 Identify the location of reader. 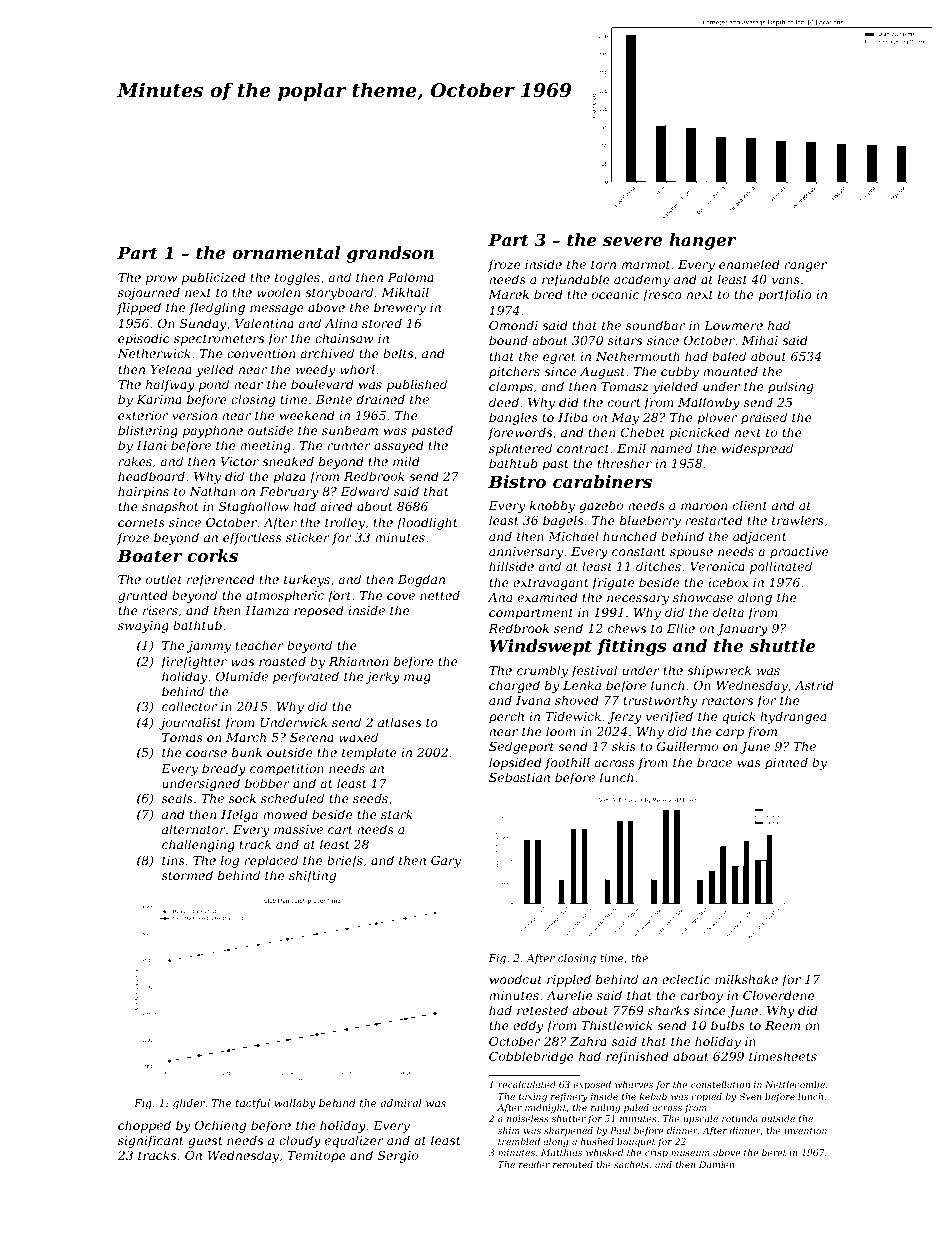
(534, 1164).
